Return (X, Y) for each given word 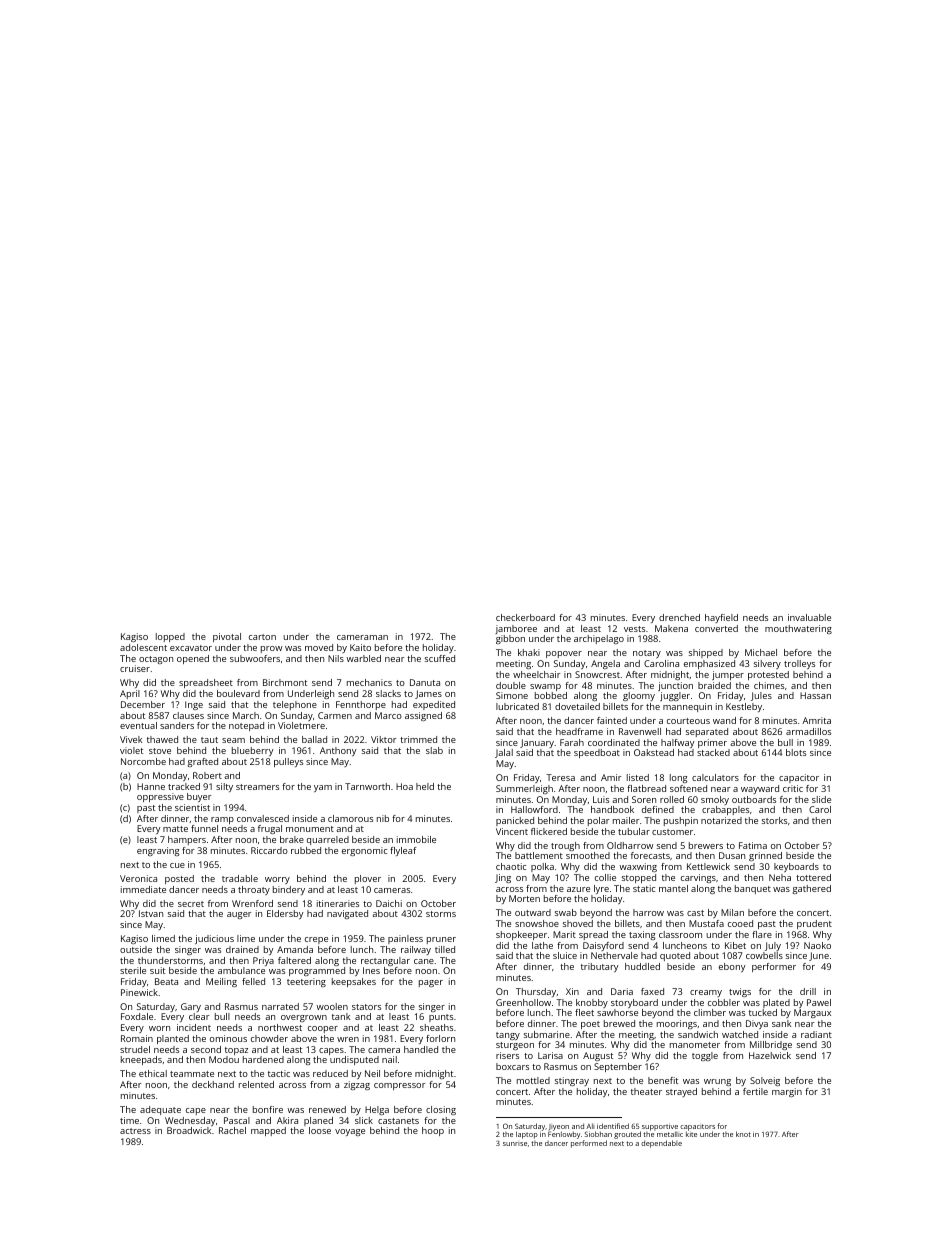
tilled (445, 949)
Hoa (404, 786)
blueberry (252, 751)
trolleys (799, 664)
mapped (268, 1131)
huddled (642, 966)
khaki (529, 652)
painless (405, 939)
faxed (652, 991)
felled (253, 981)
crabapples (725, 810)
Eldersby (285, 914)
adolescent (143, 647)
